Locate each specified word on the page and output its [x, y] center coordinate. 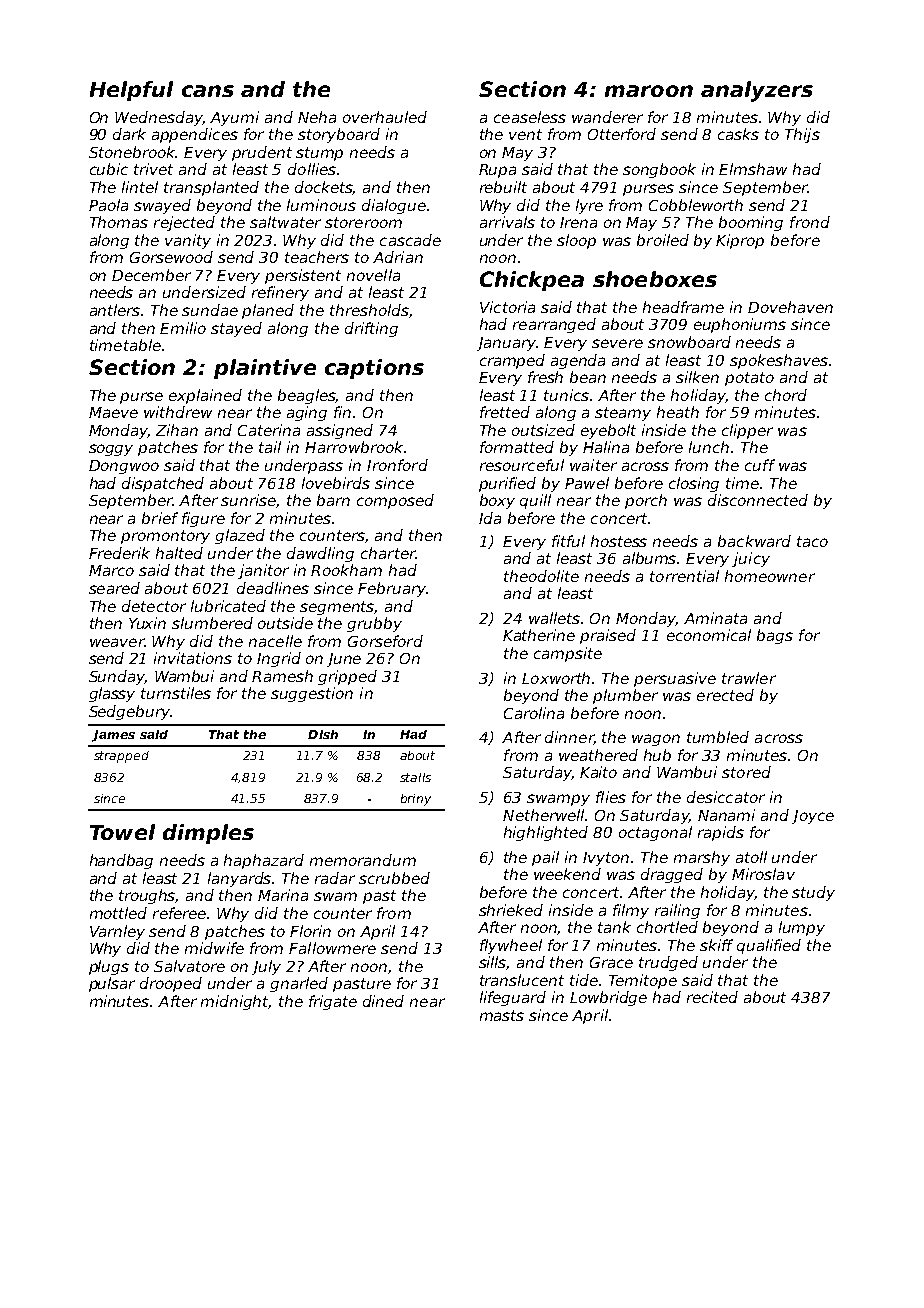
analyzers [757, 91]
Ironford [397, 465]
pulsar [112, 984]
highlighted [546, 833]
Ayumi [234, 118]
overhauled [385, 117]
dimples [208, 834]
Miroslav [763, 874]
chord [786, 395]
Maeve [113, 412]
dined [383, 1001]
